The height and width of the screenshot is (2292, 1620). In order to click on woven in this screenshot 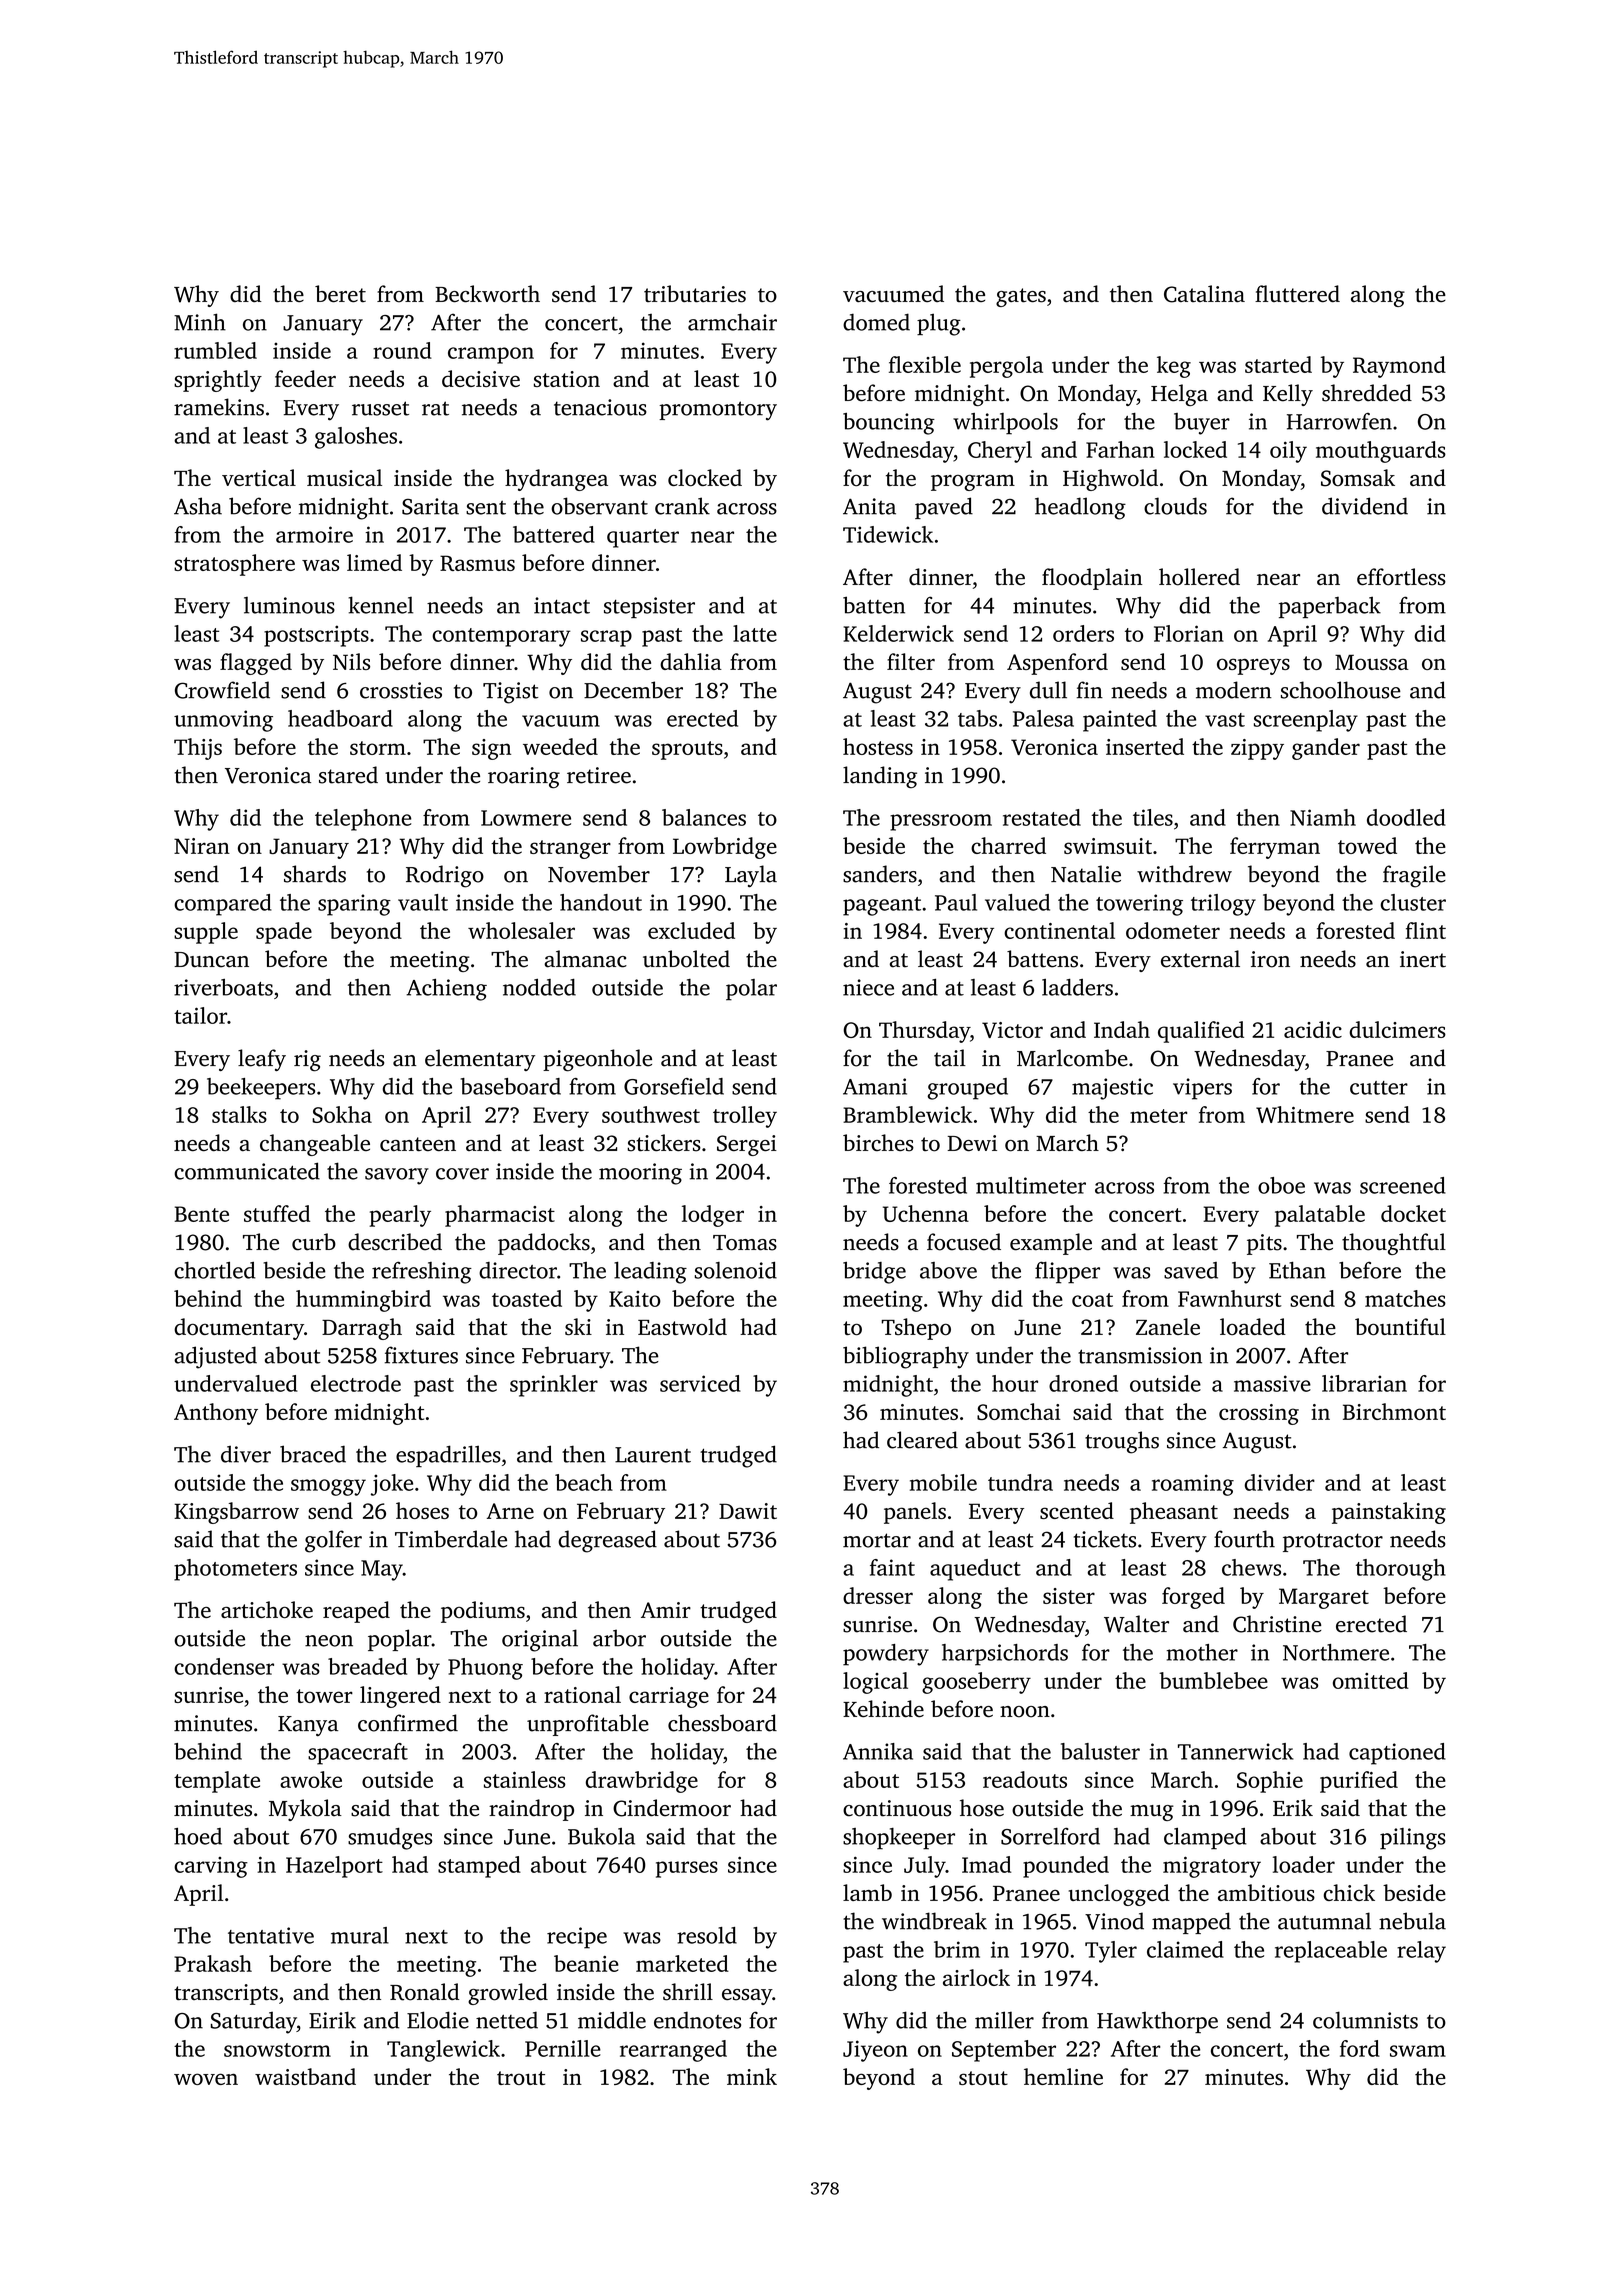, I will do `click(206, 2079)`.
